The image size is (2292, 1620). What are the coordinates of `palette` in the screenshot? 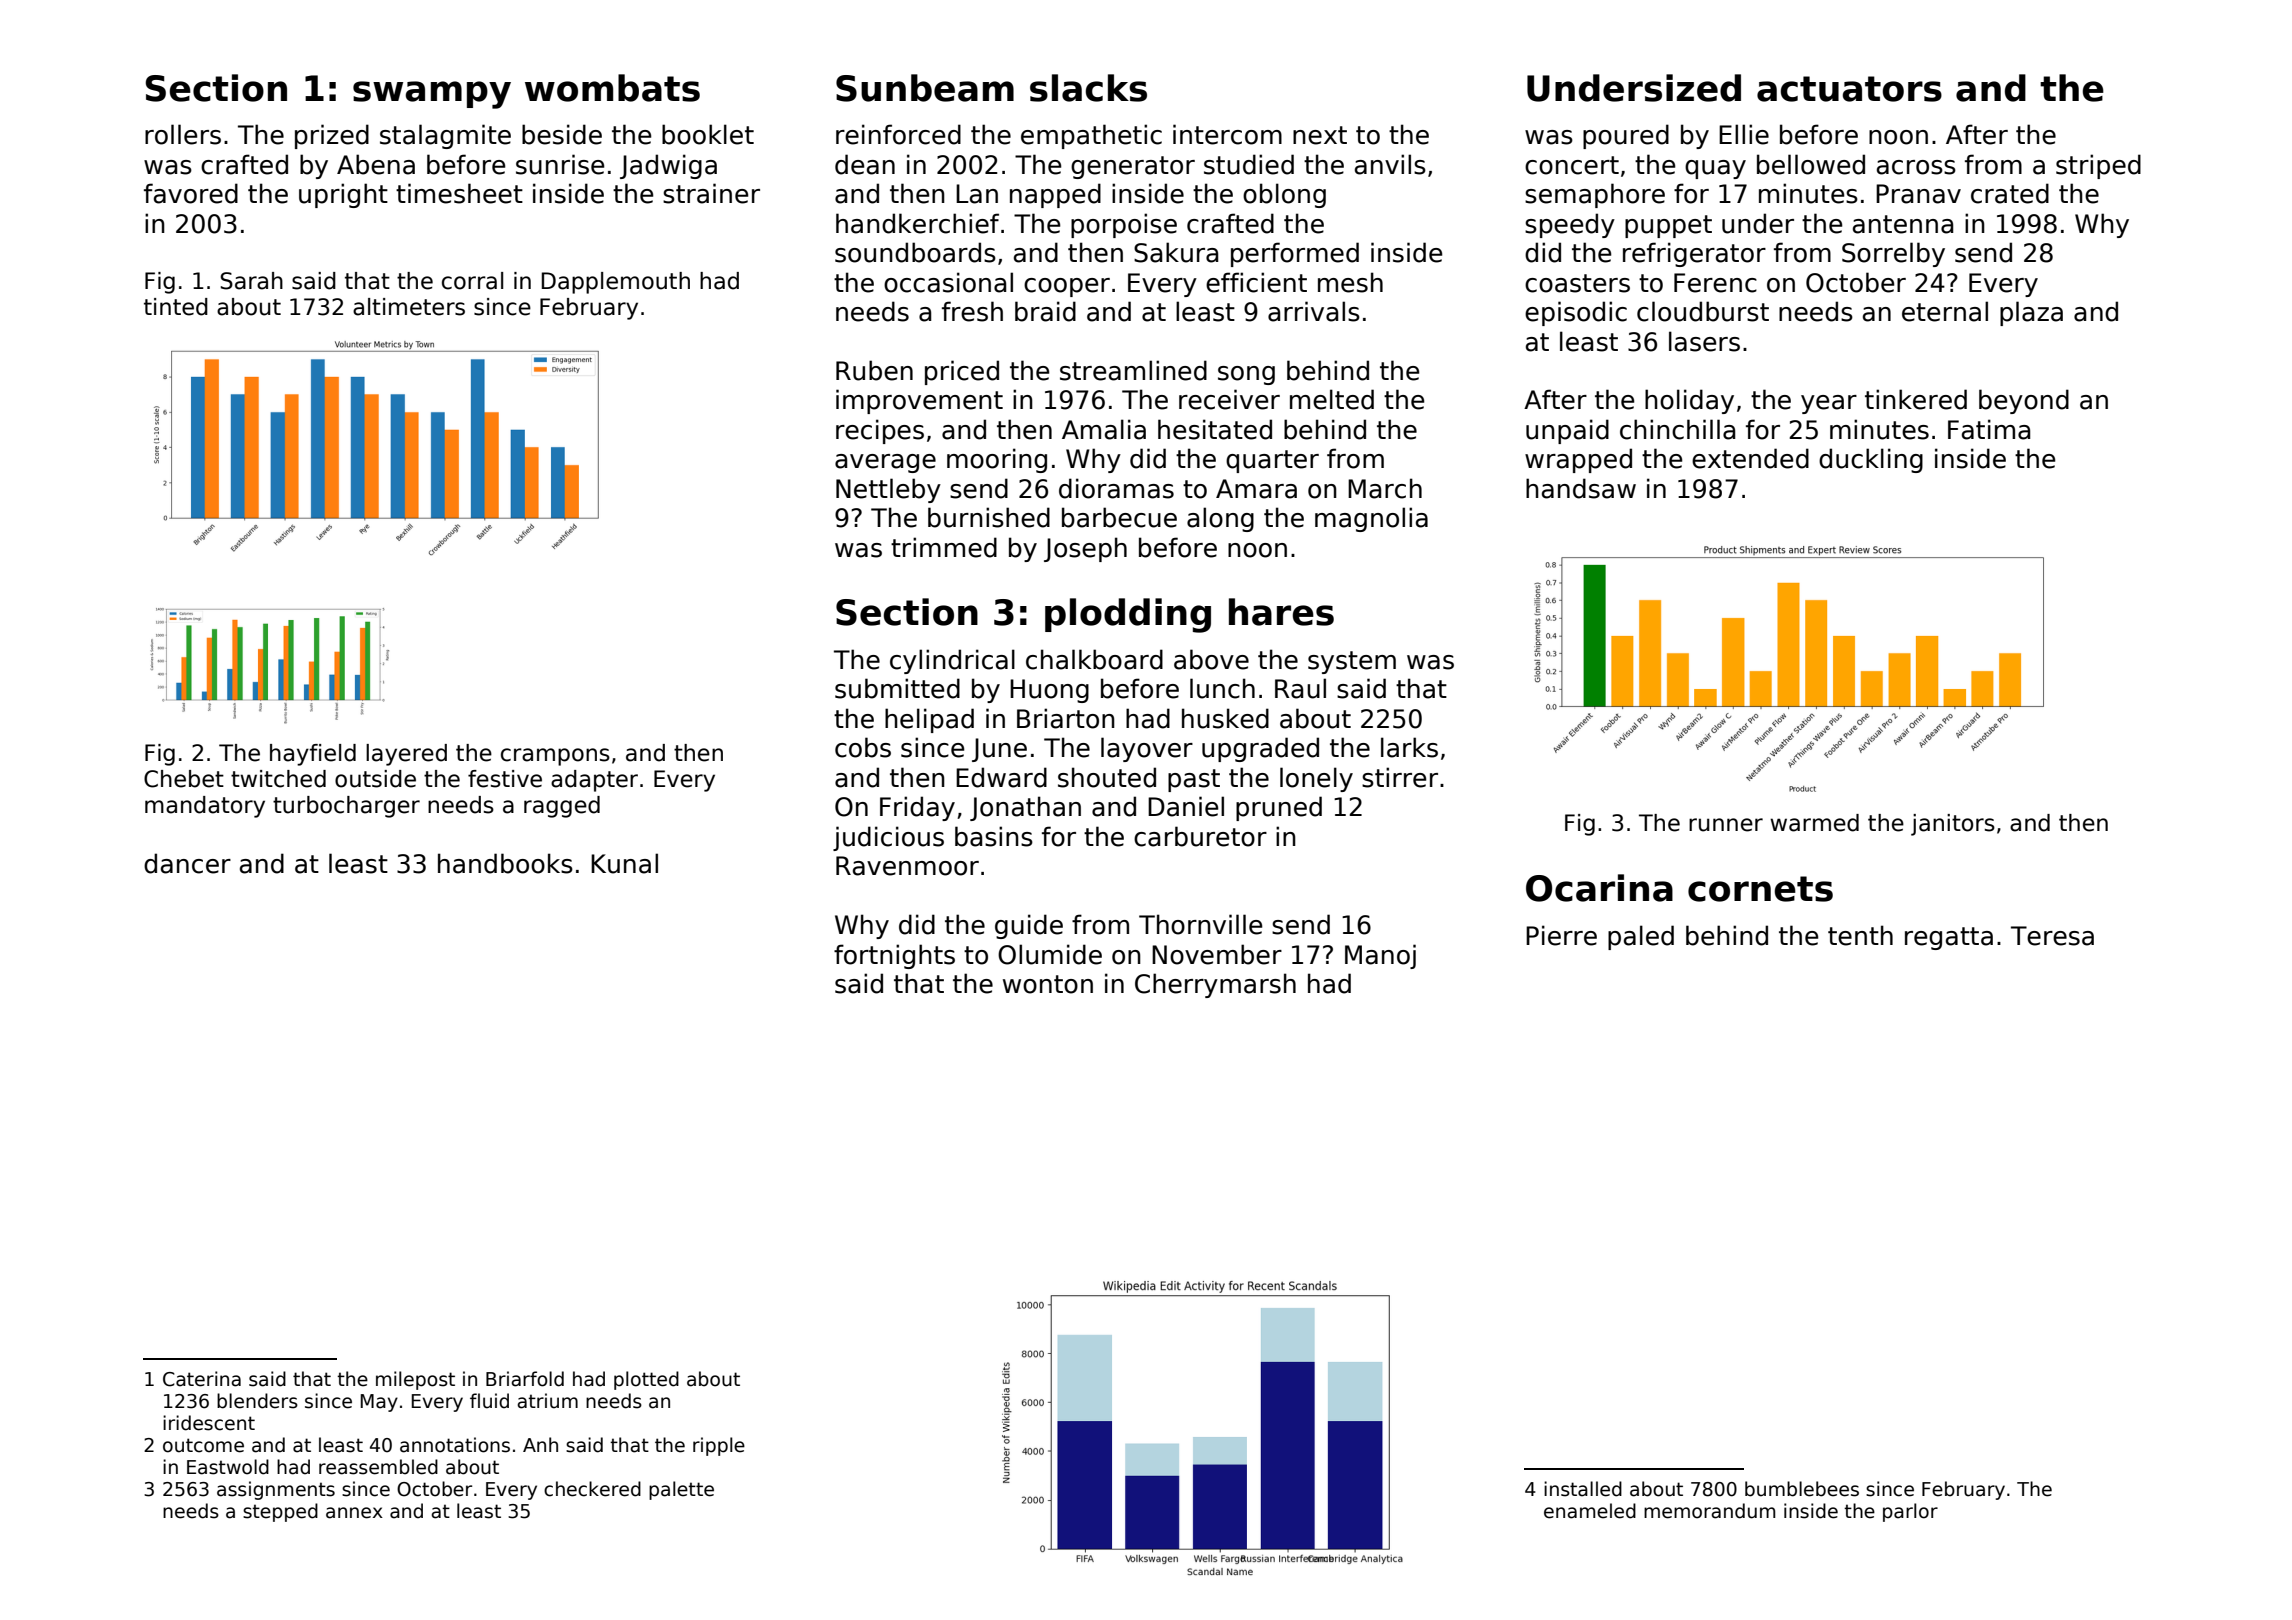 It's located at (681, 1490).
